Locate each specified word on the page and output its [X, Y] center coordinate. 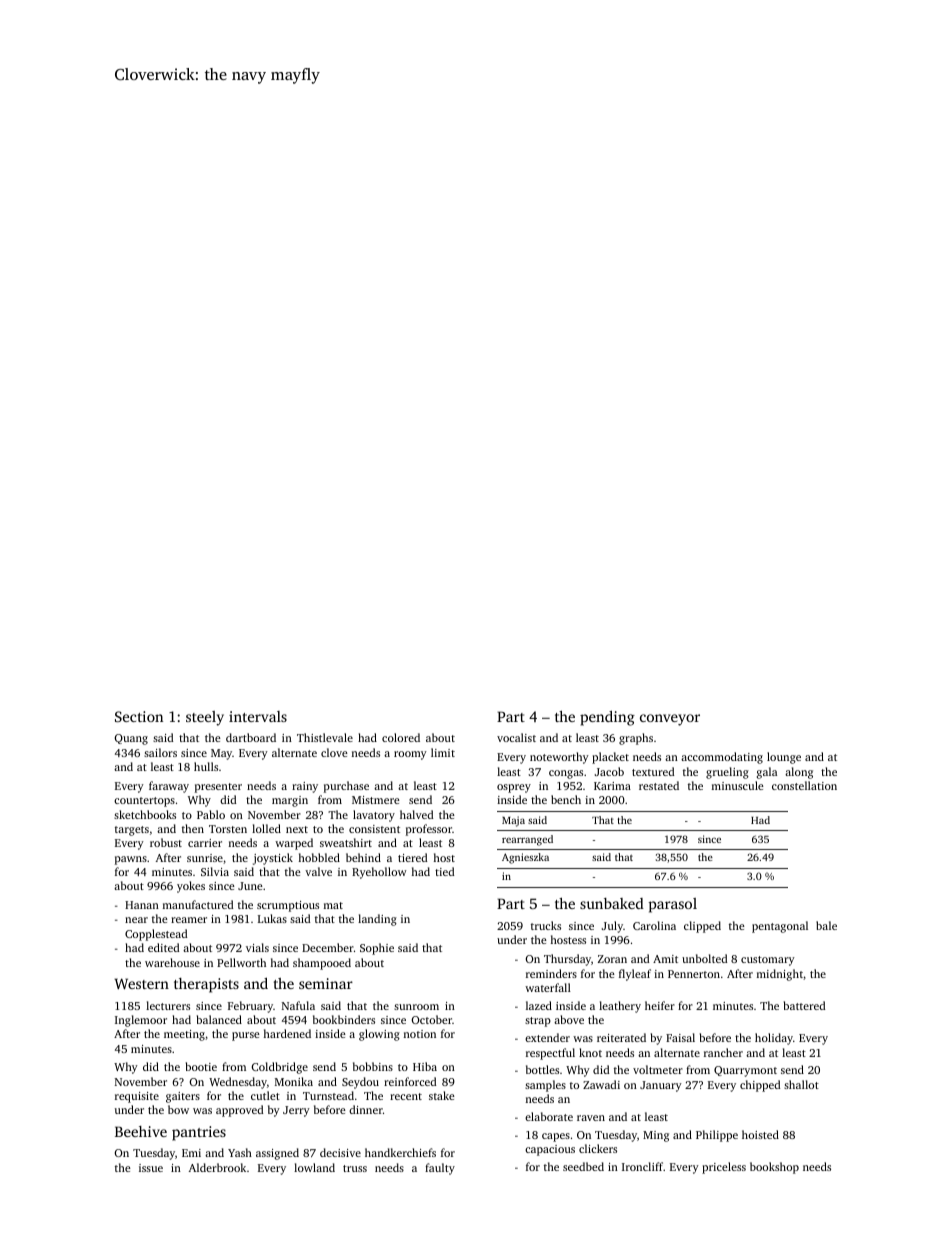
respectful [550, 1054]
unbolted [704, 958]
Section [139, 716]
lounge [784, 758]
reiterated [621, 1037]
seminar [326, 983]
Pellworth [241, 962]
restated [659, 785]
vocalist [516, 737]
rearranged [527, 840]
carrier [205, 843]
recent [406, 1096]
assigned [277, 1154]
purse [246, 1036]
